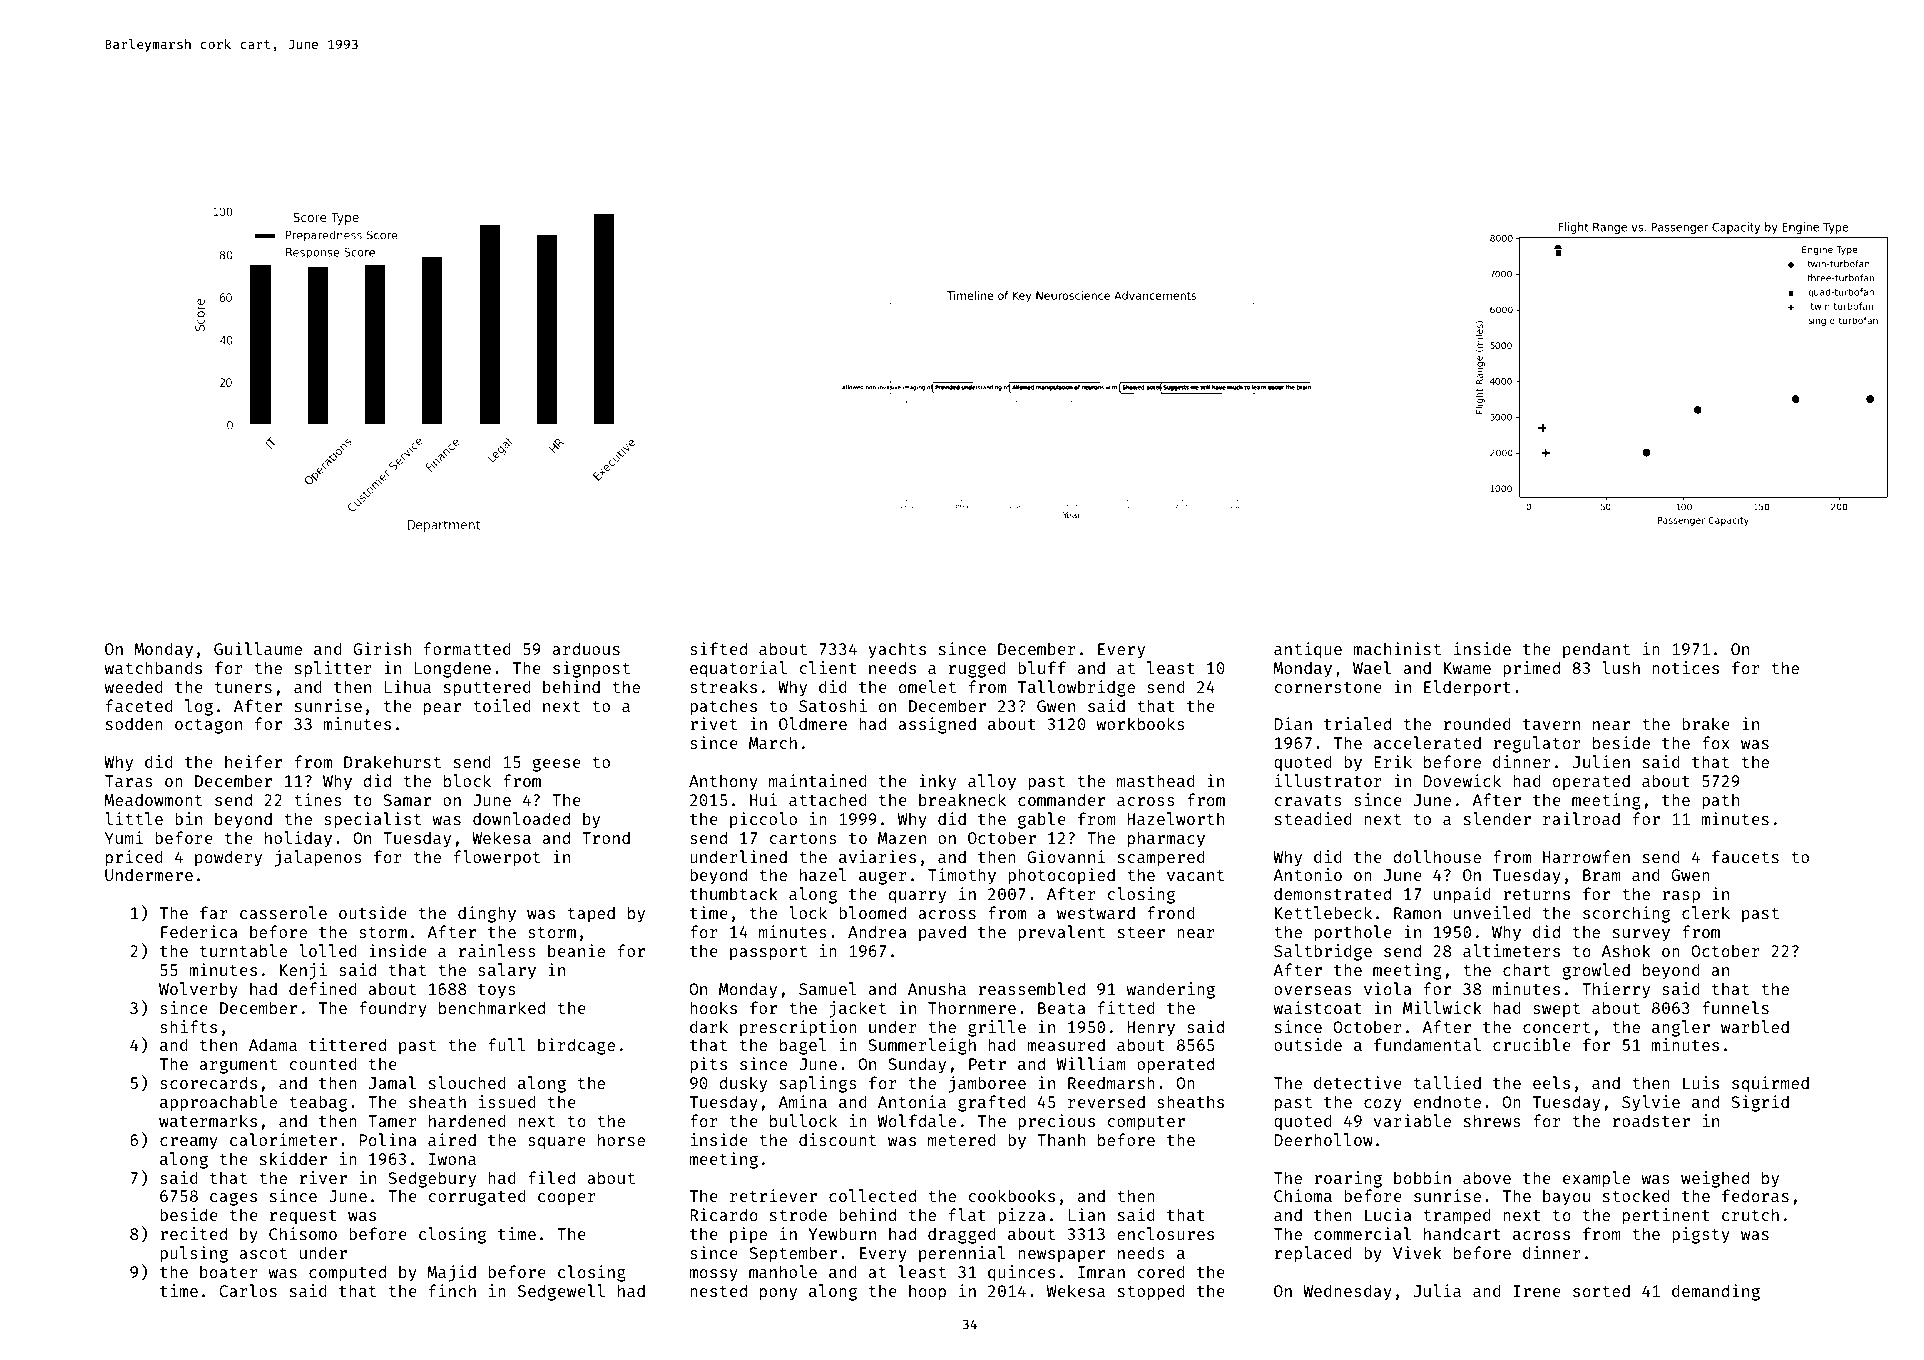  What do you see at coordinates (1056, 1122) in the document?
I see `precious` at bounding box center [1056, 1122].
